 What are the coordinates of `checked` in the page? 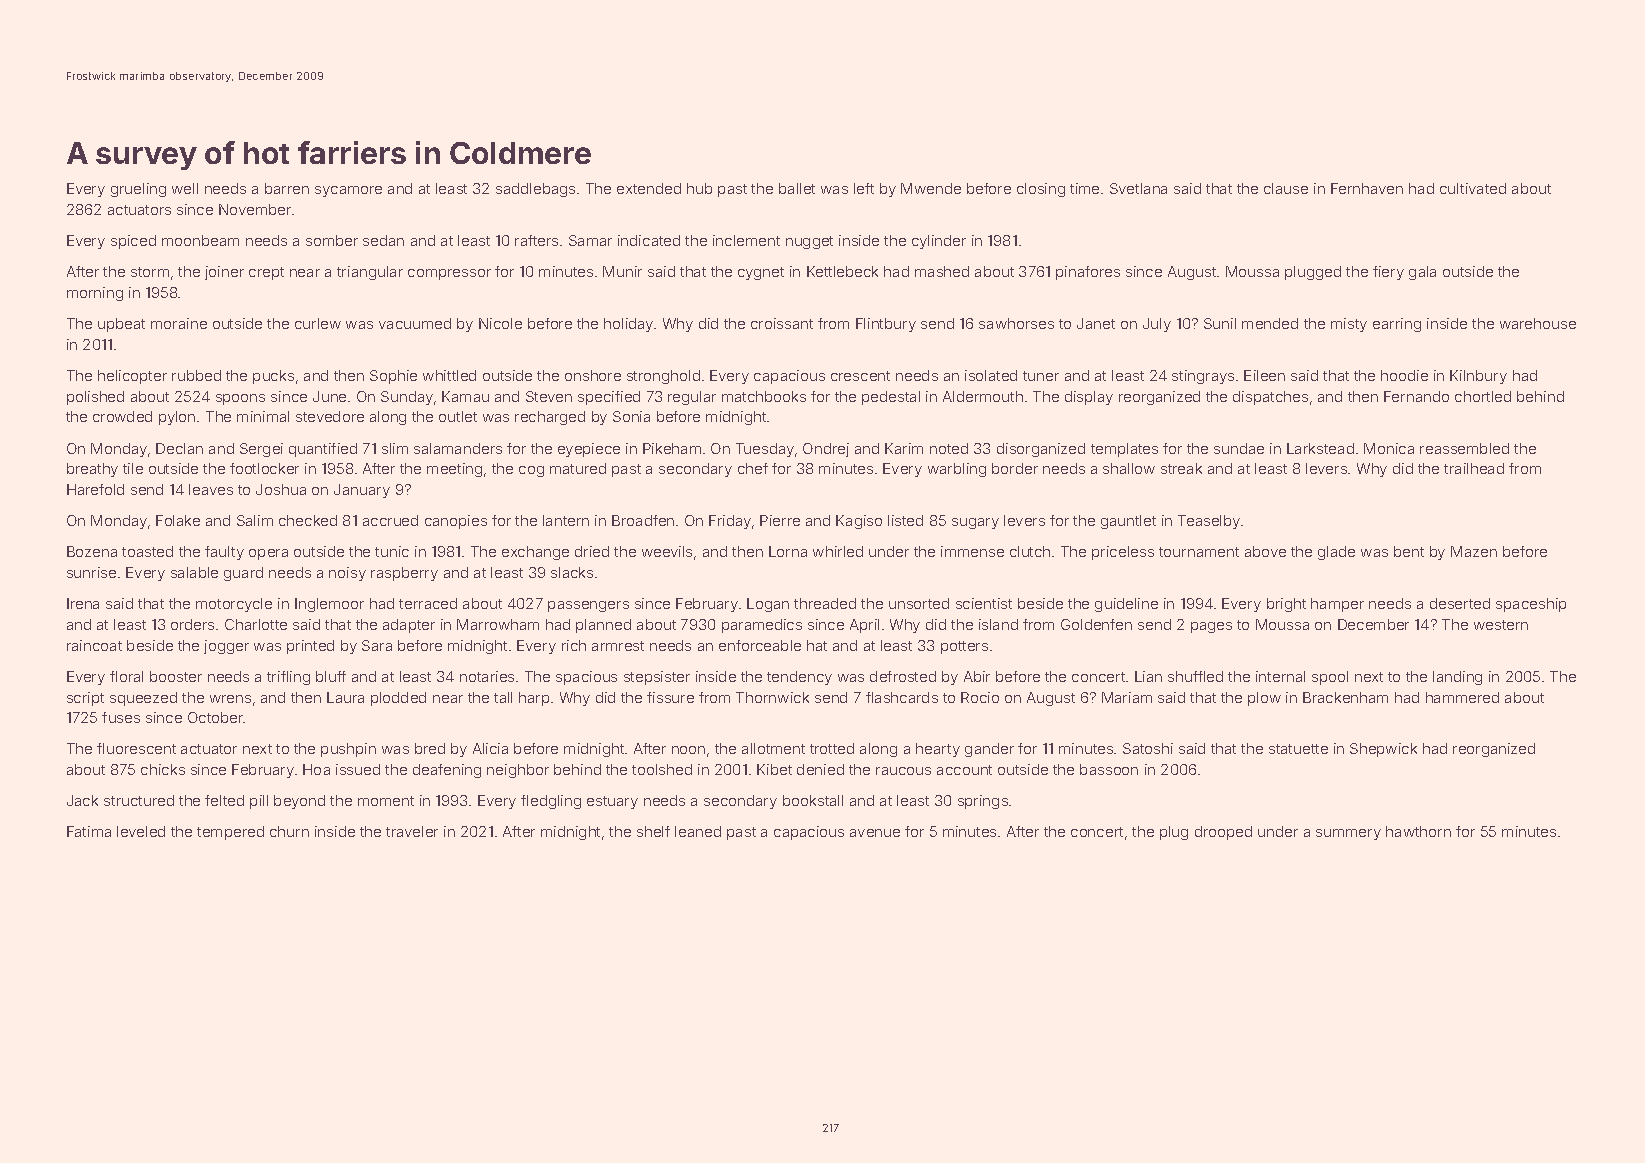 It's located at (308, 520).
